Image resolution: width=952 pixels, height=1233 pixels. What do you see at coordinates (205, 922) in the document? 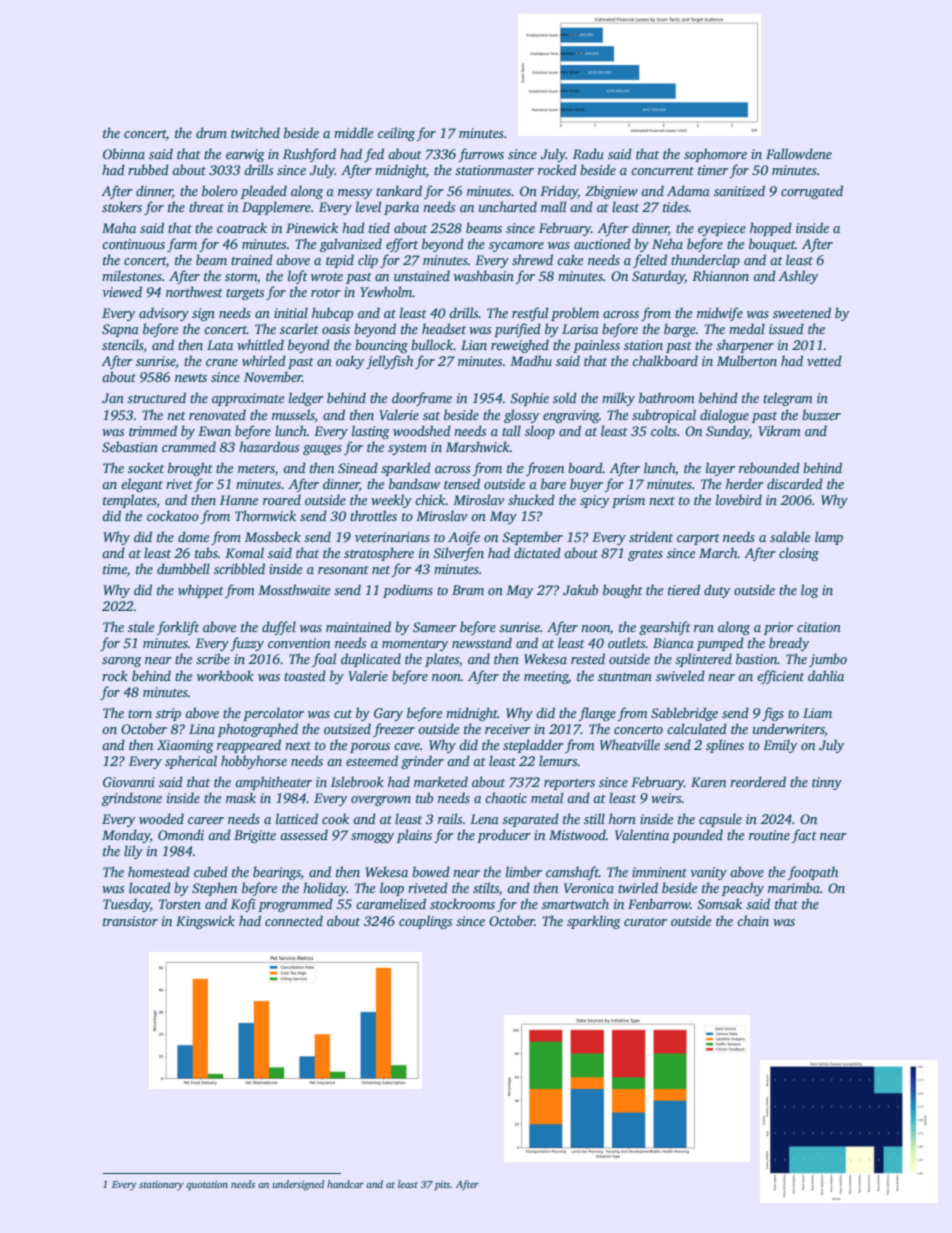
I see `Kingswick` at bounding box center [205, 922].
